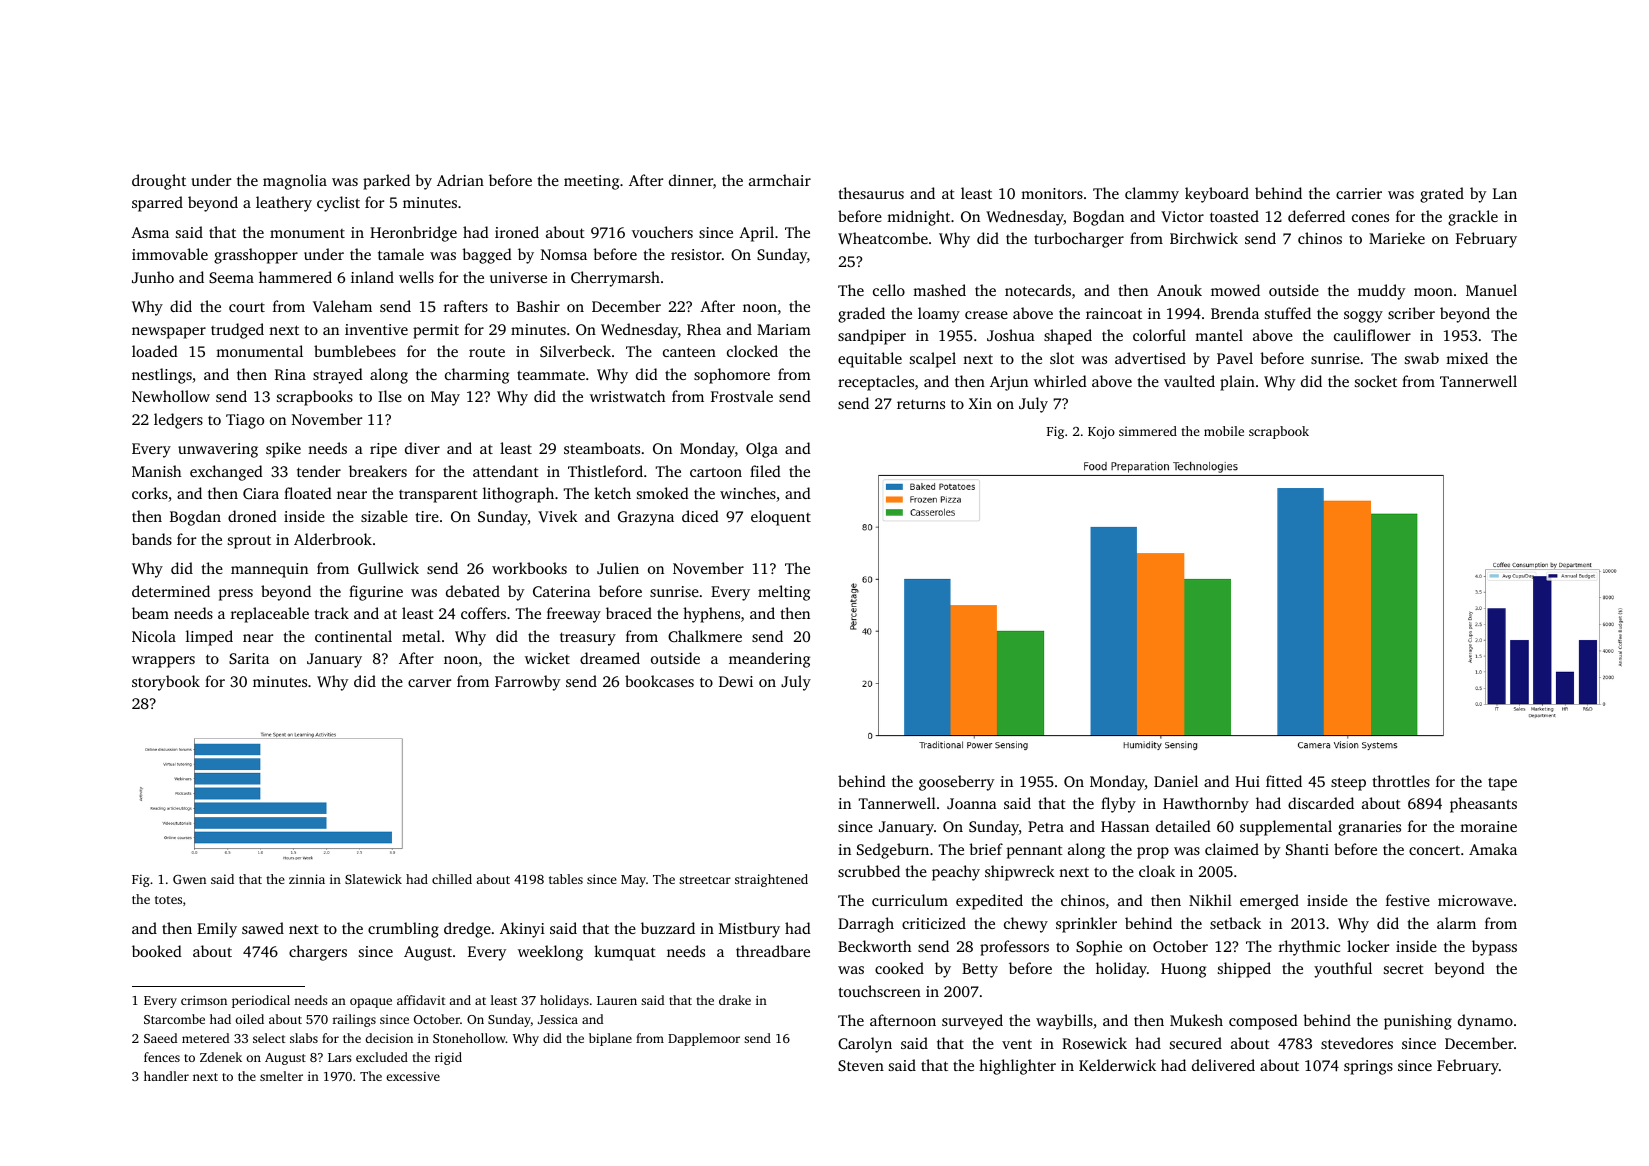 This screenshot has width=1649, height=1166. What do you see at coordinates (152, 539) in the screenshot?
I see `bands` at bounding box center [152, 539].
